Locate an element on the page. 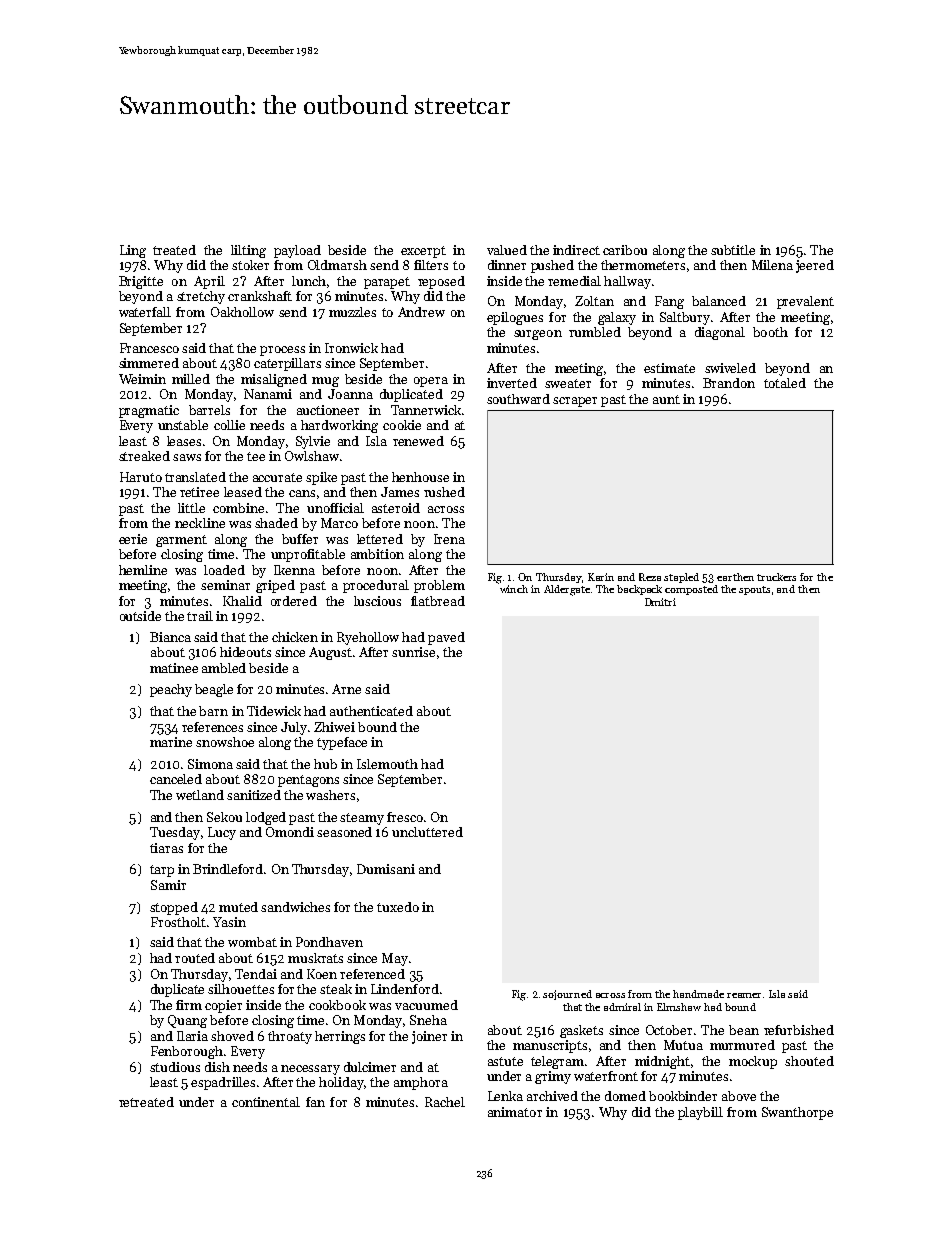 The image size is (952, 1233). lilting is located at coordinates (248, 251).
